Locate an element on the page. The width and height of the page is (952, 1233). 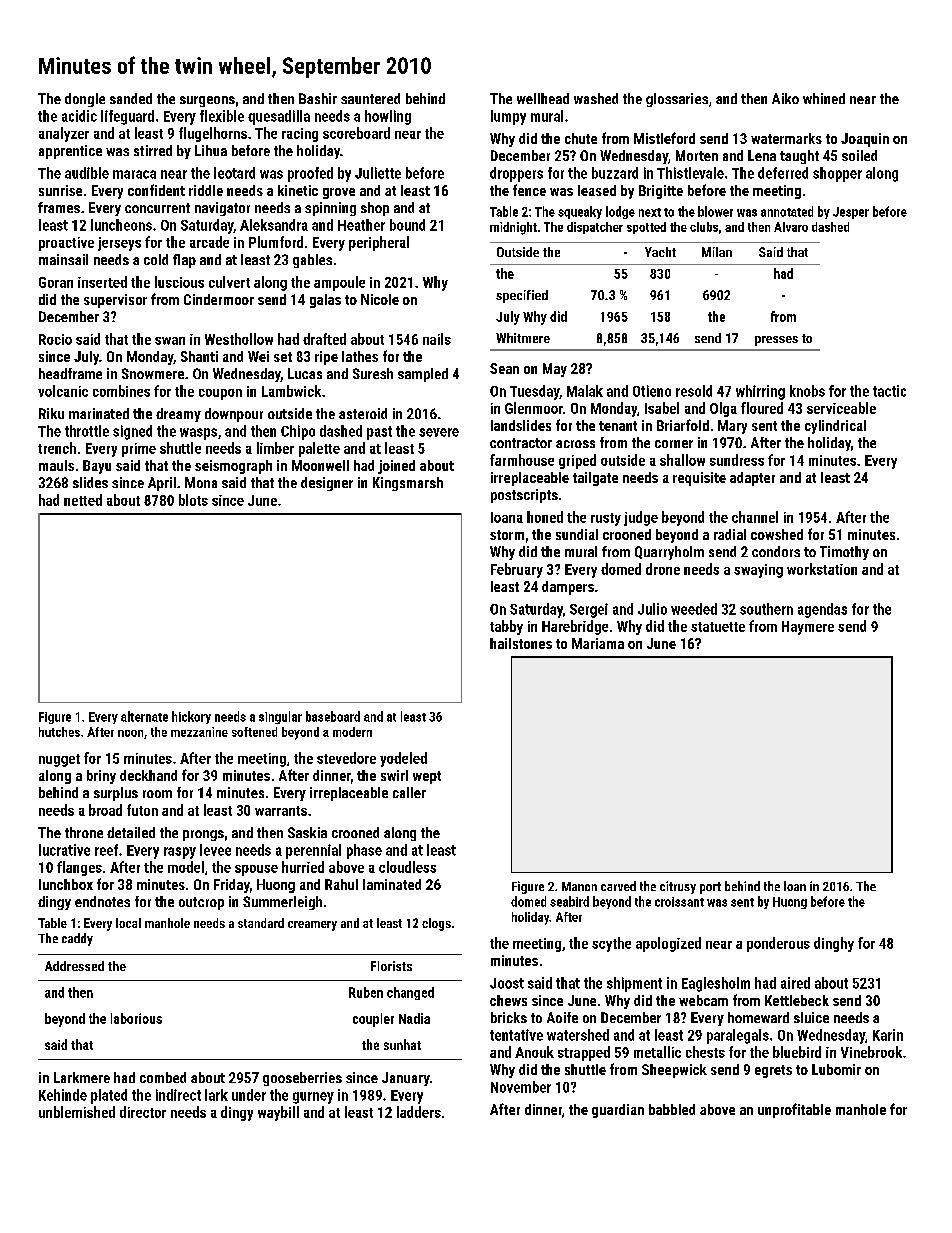
netted is located at coordinates (83, 500).
